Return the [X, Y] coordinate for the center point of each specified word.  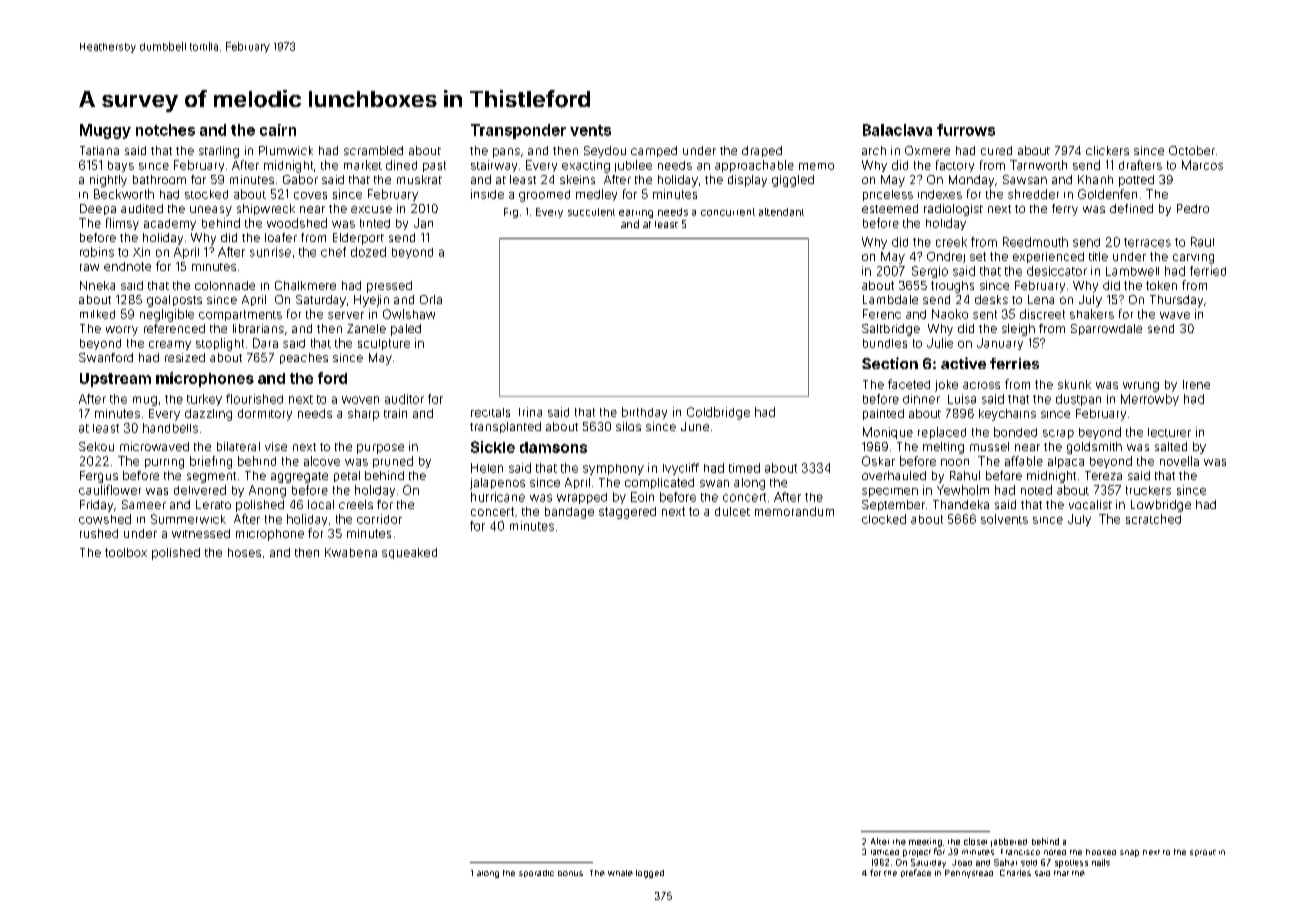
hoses [244, 552]
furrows [966, 130]
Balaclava [897, 130]
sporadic [536, 873]
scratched [1153, 519]
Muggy [105, 131]
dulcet [732, 511]
